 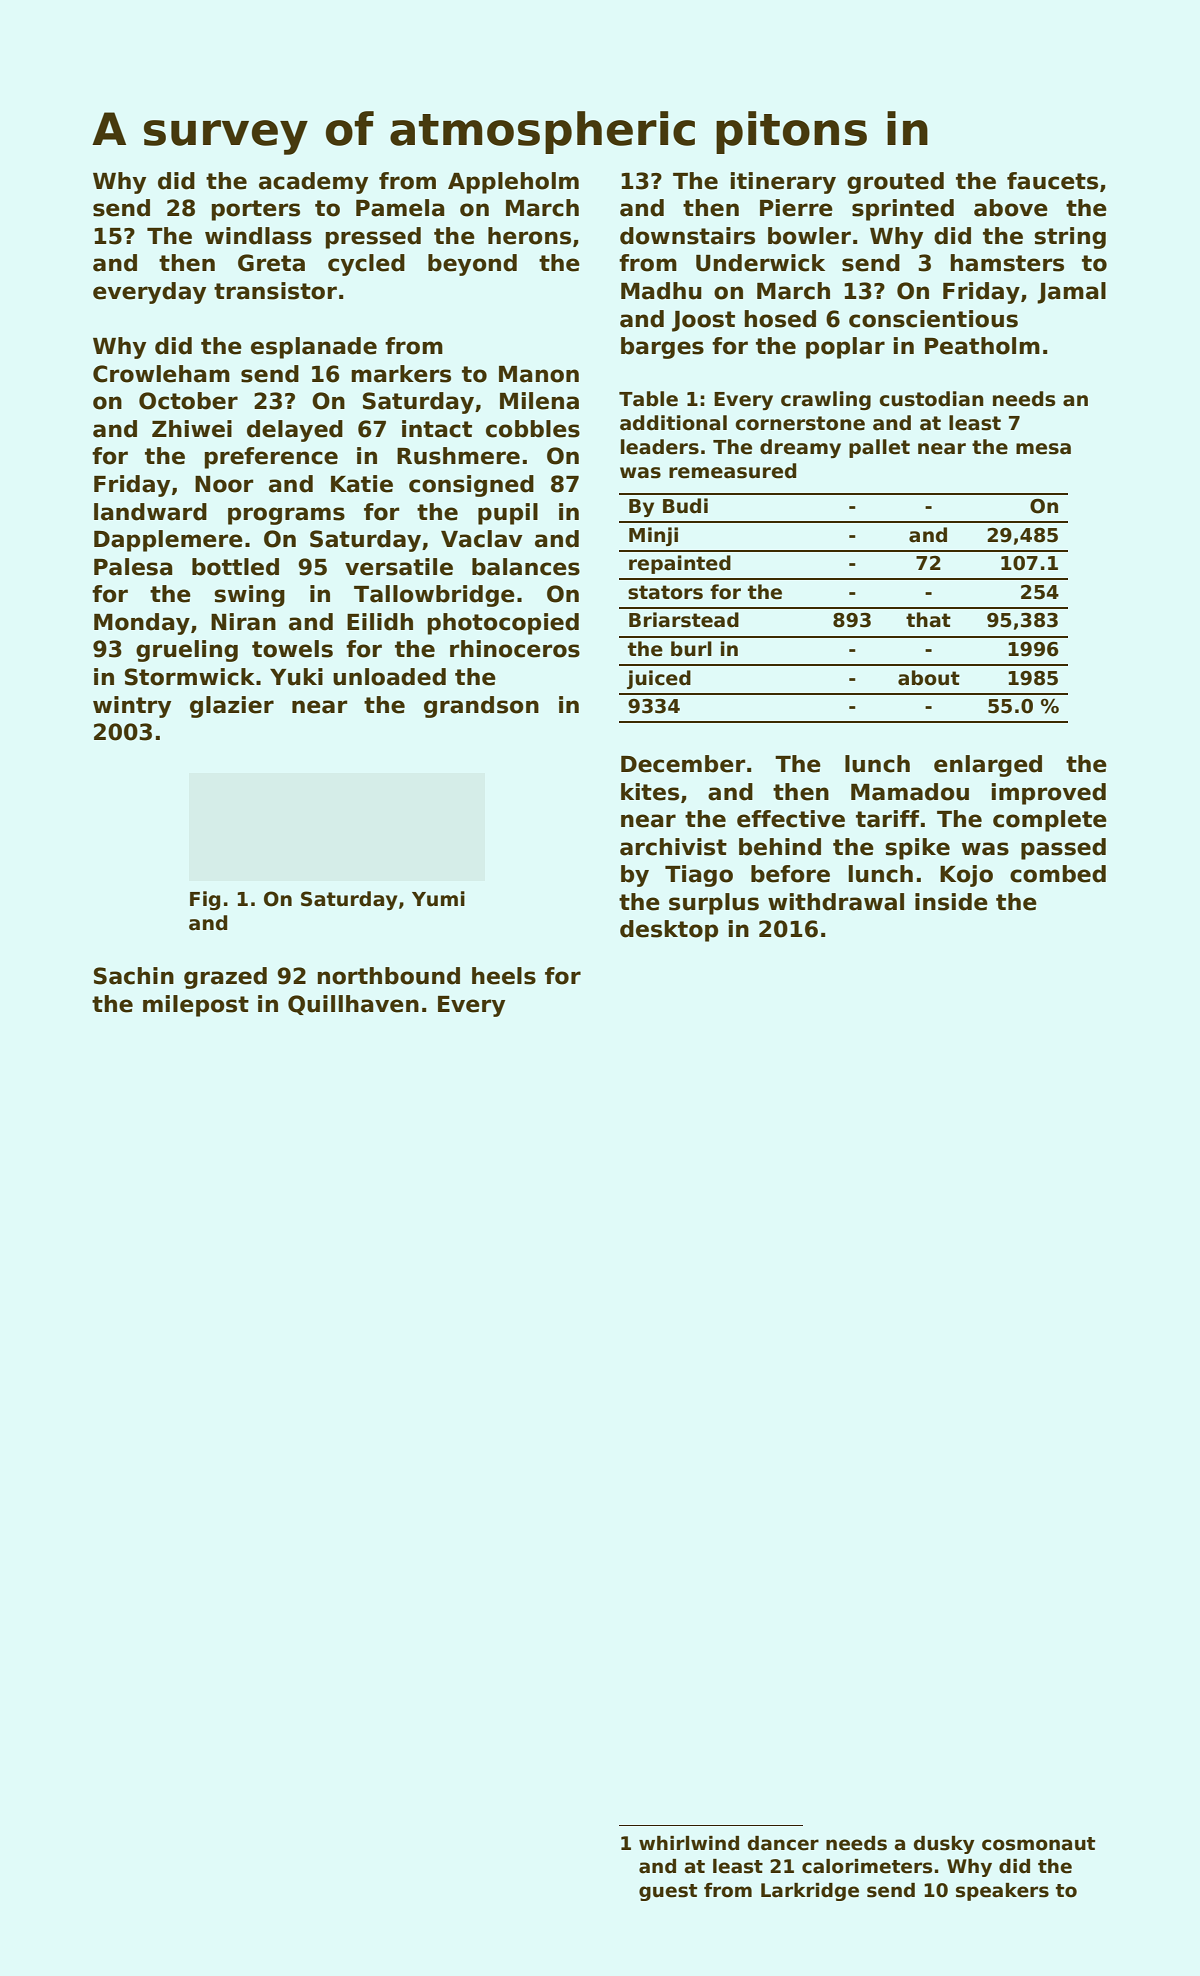 What do you see at coordinates (481, 707) in the screenshot?
I see `grandson` at bounding box center [481, 707].
